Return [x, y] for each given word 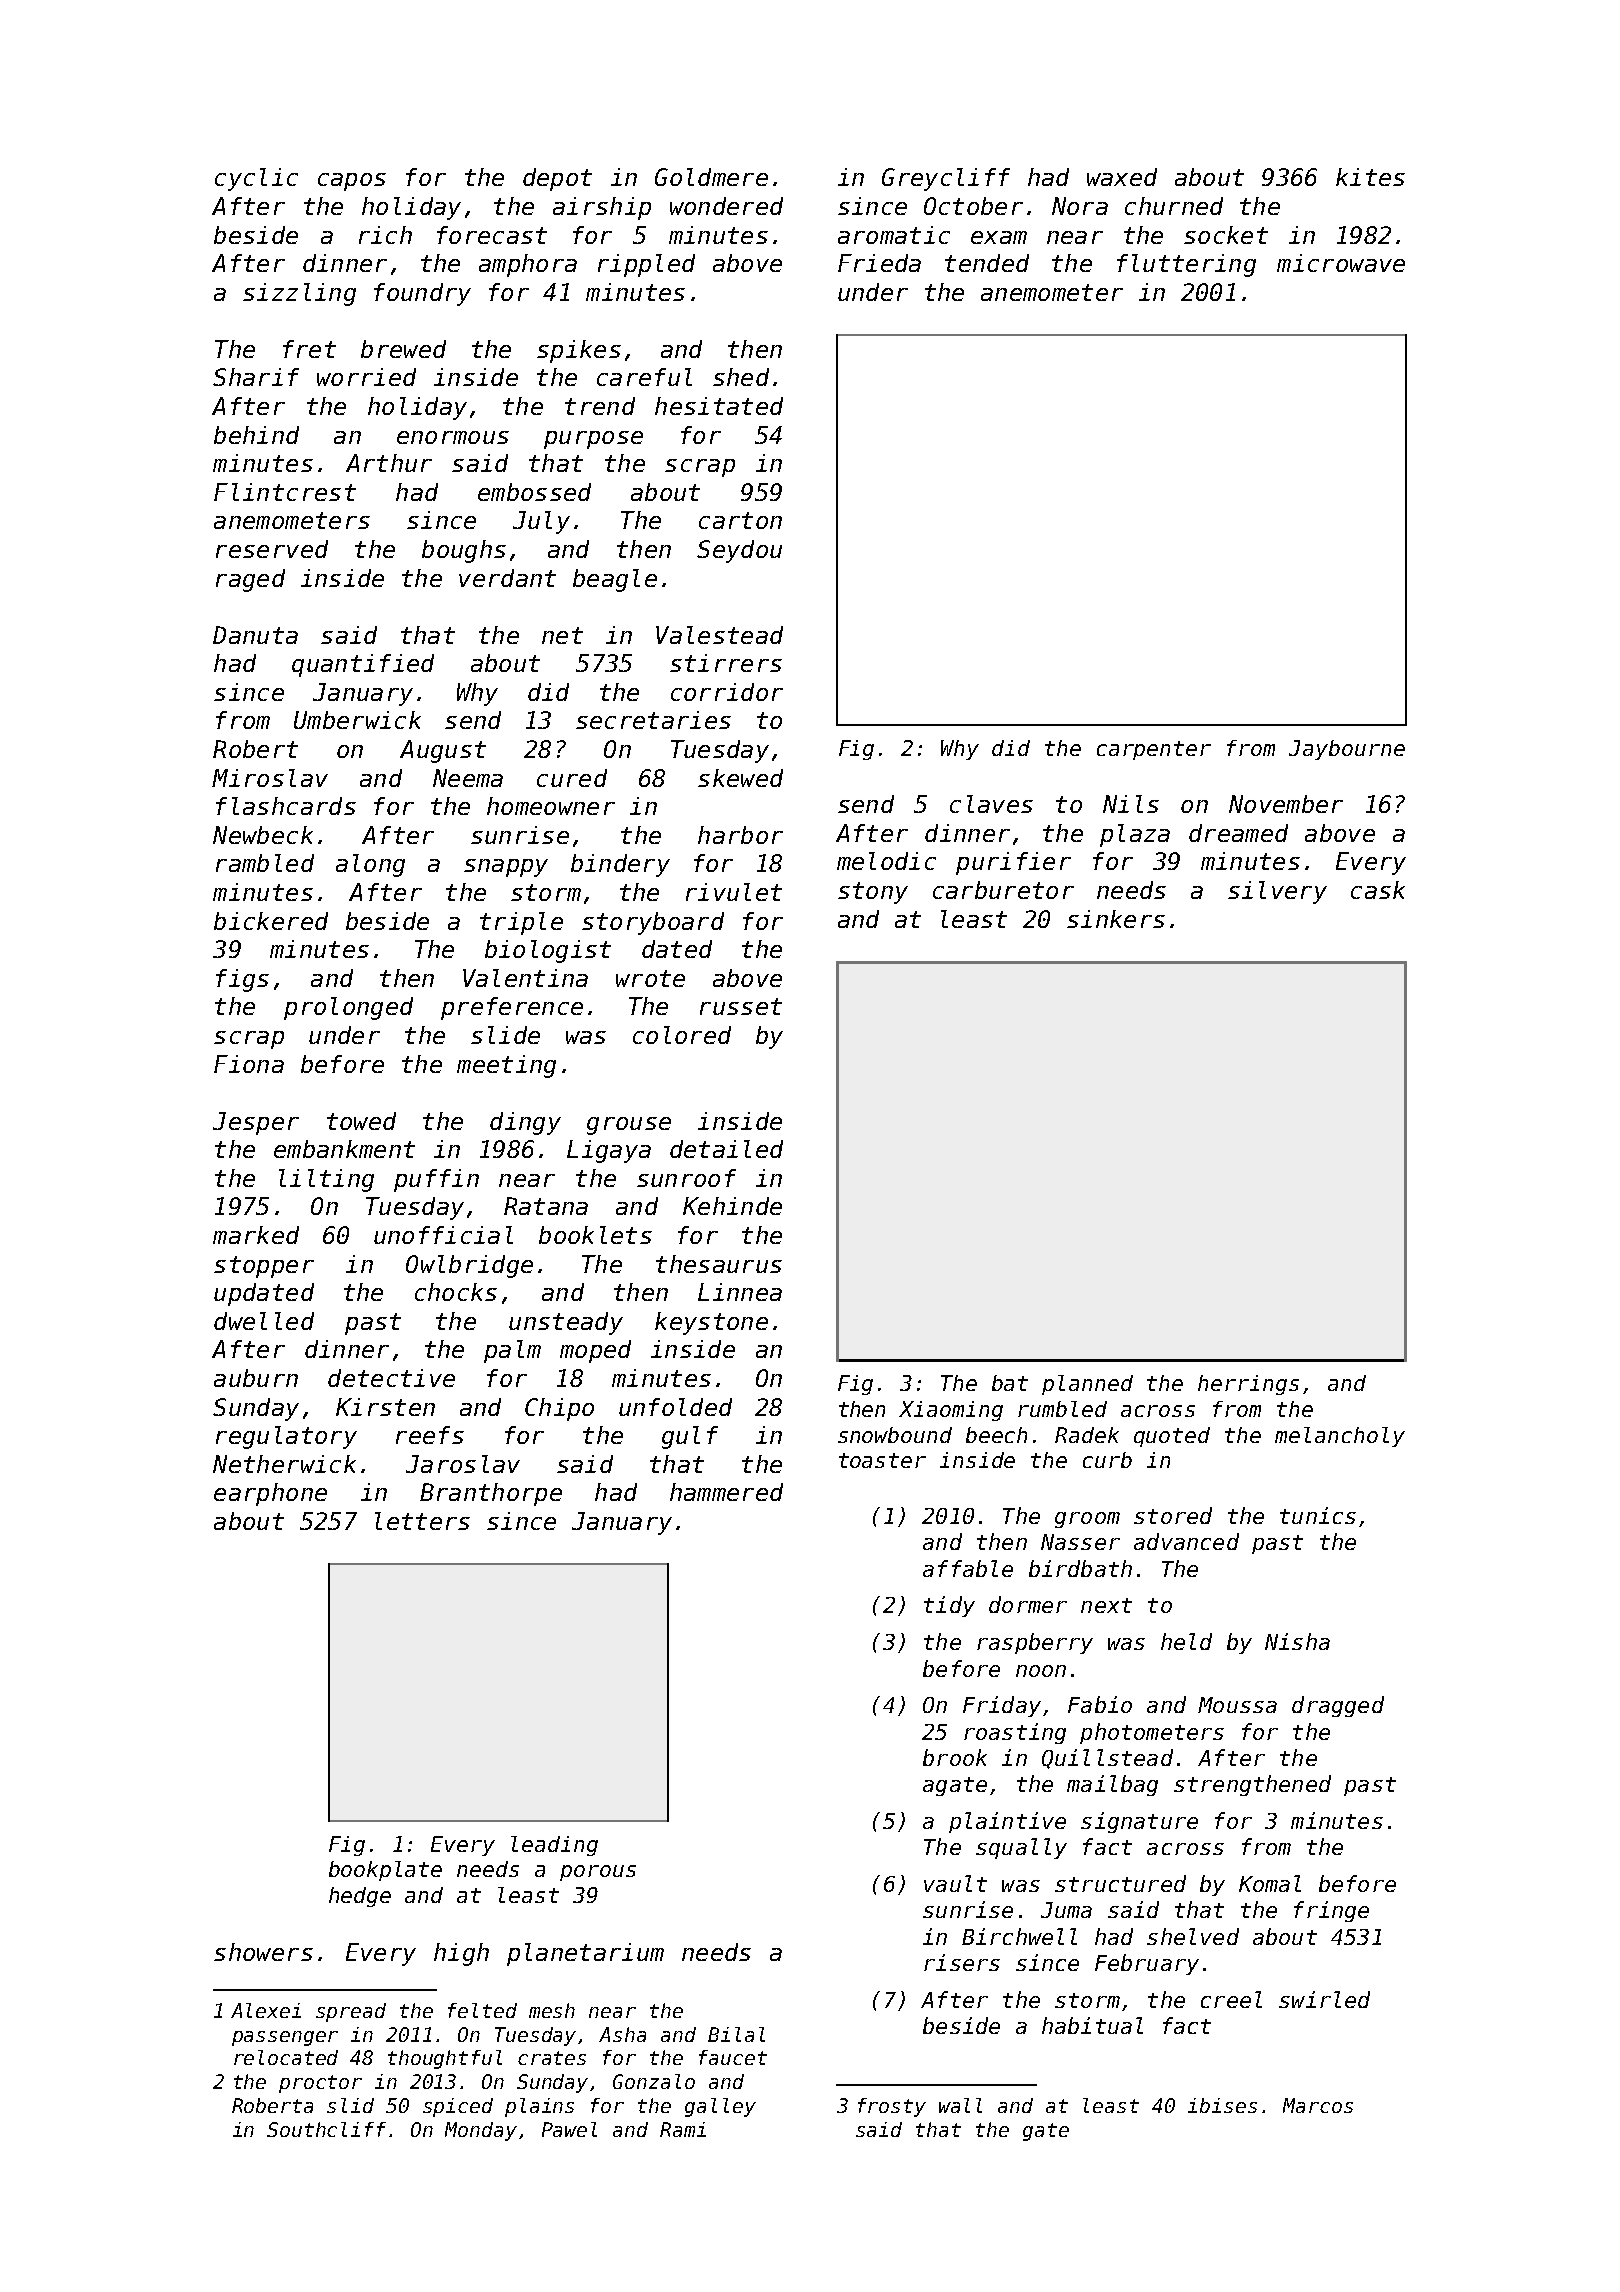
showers [263, 1952]
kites [1370, 177]
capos [352, 182]
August [443, 751]
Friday [1002, 1706]
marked [256, 1235]
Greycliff [946, 179]
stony [873, 893]
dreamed [1238, 833]
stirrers [726, 663]
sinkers [1116, 919]
